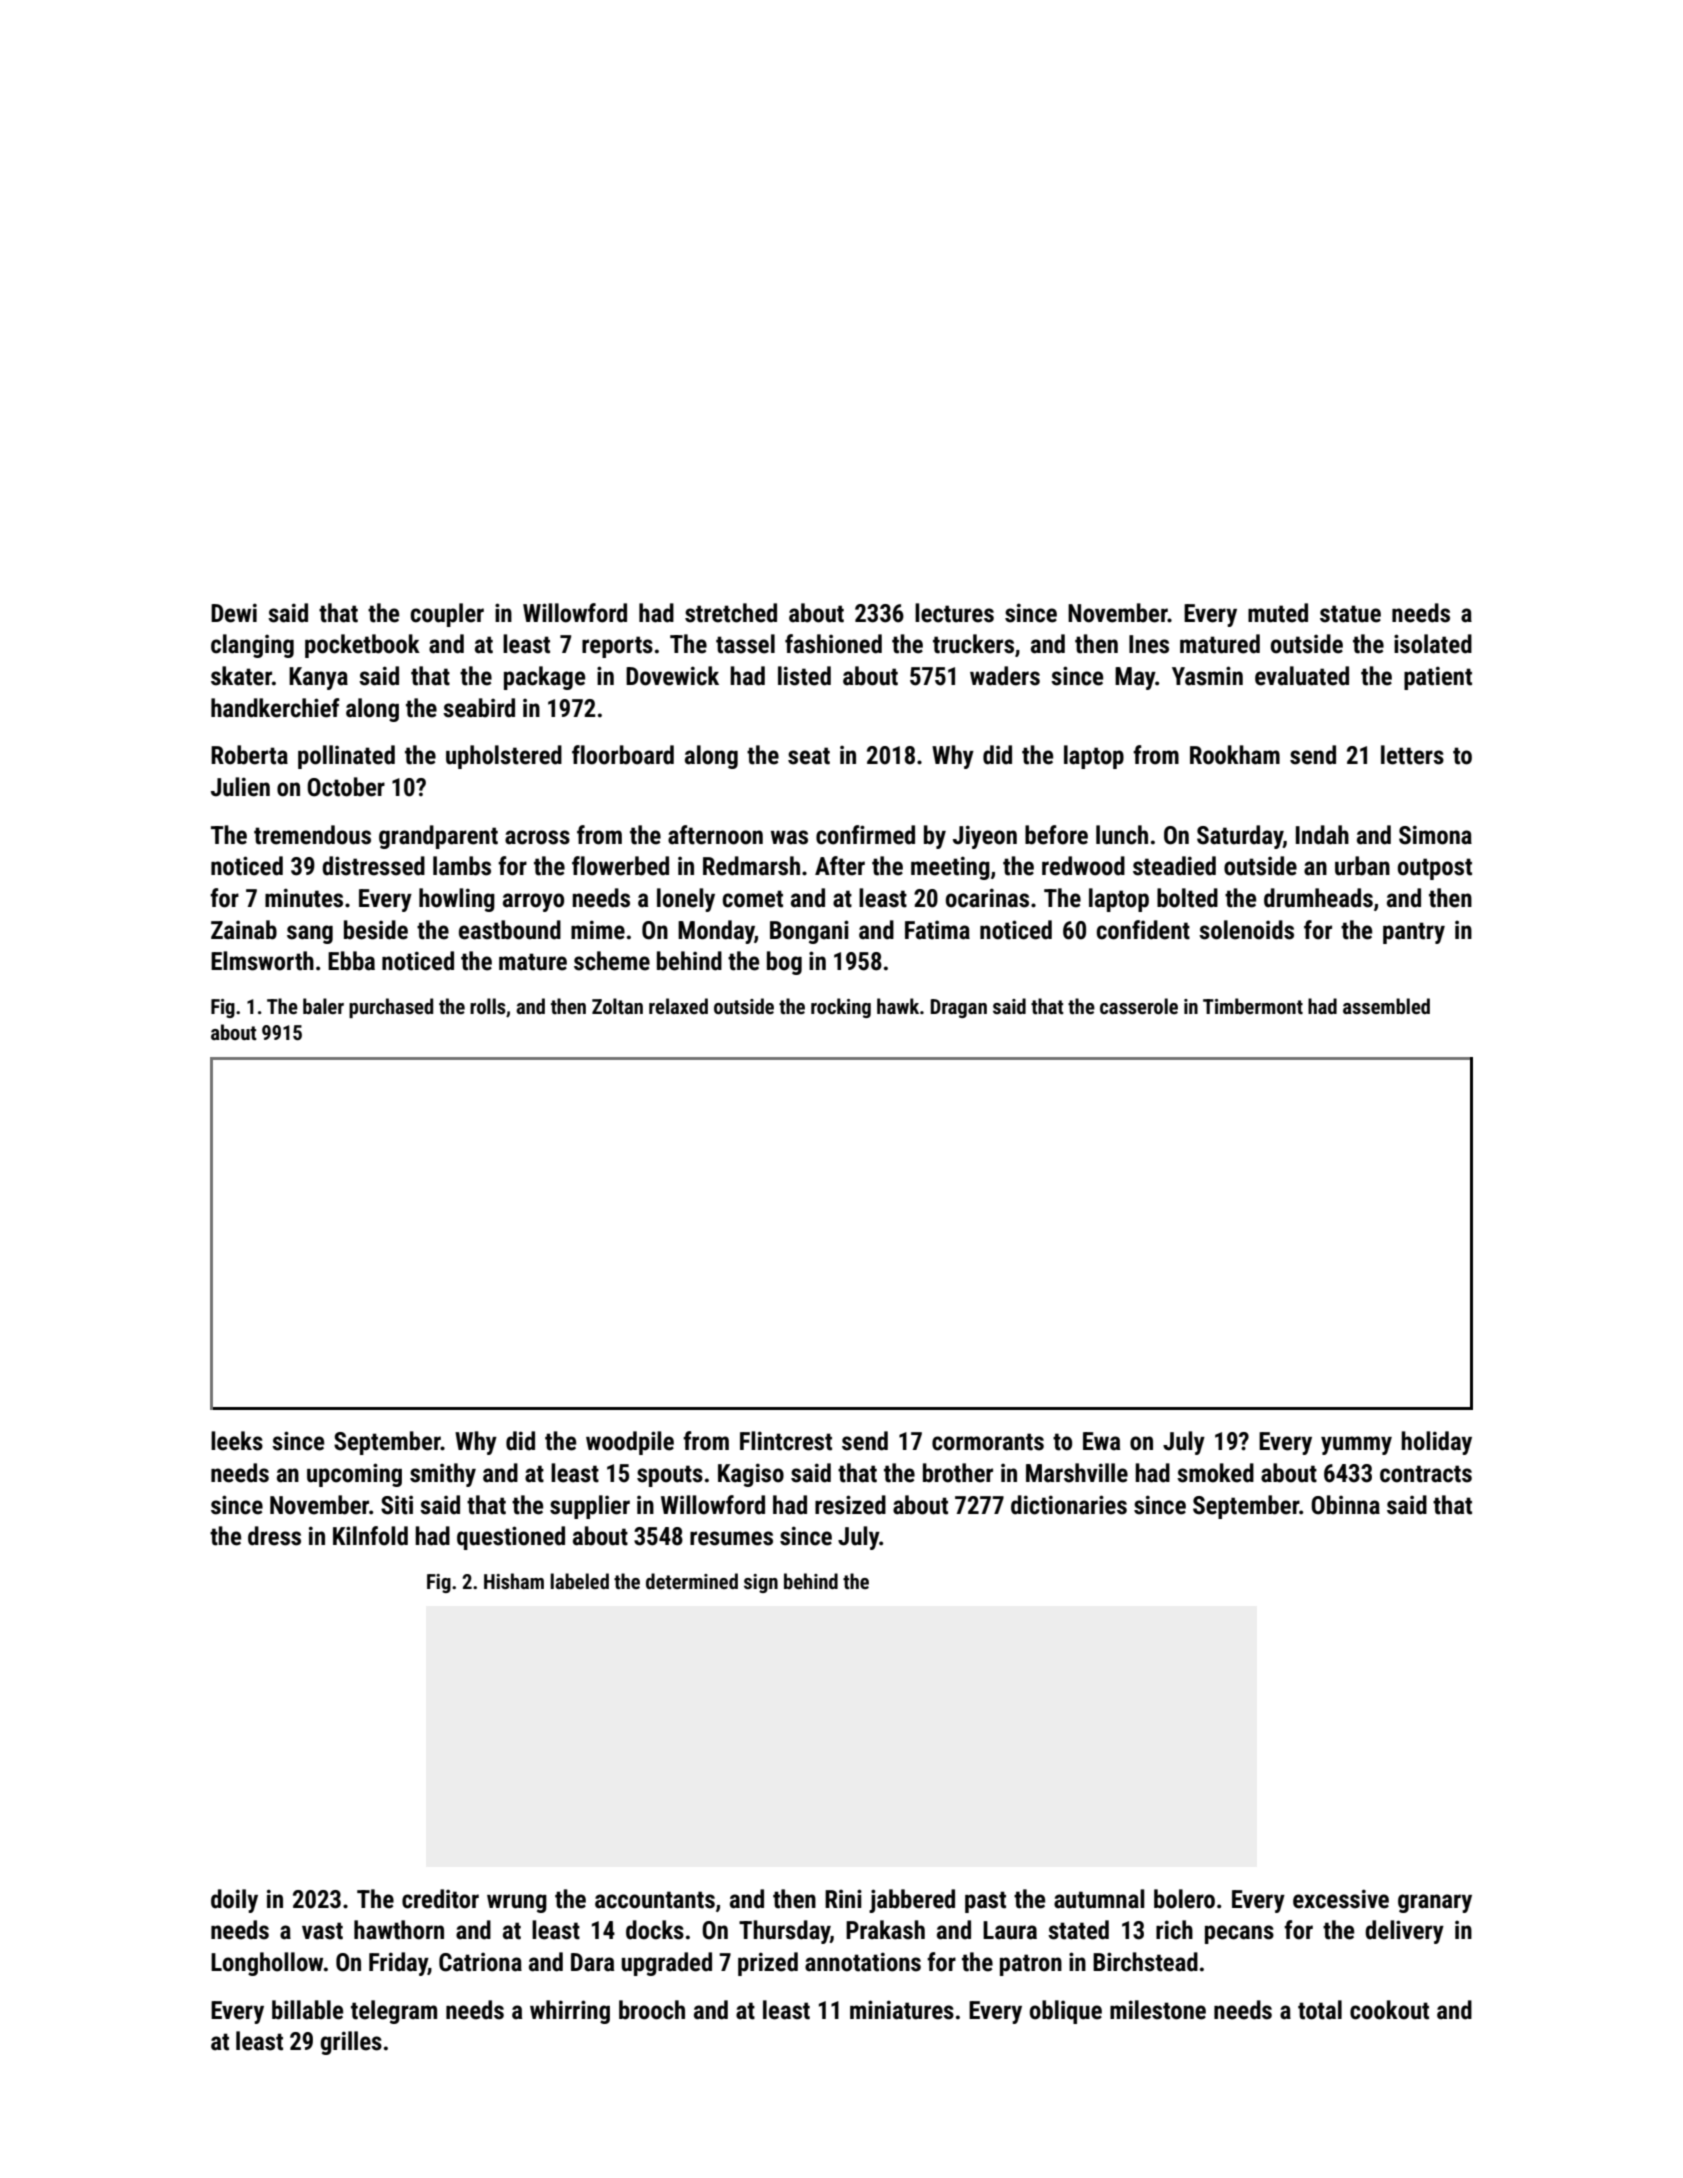 Image resolution: width=1683 pixels, height=2178 pixels. I want to click on past, so click(985, 1902).
